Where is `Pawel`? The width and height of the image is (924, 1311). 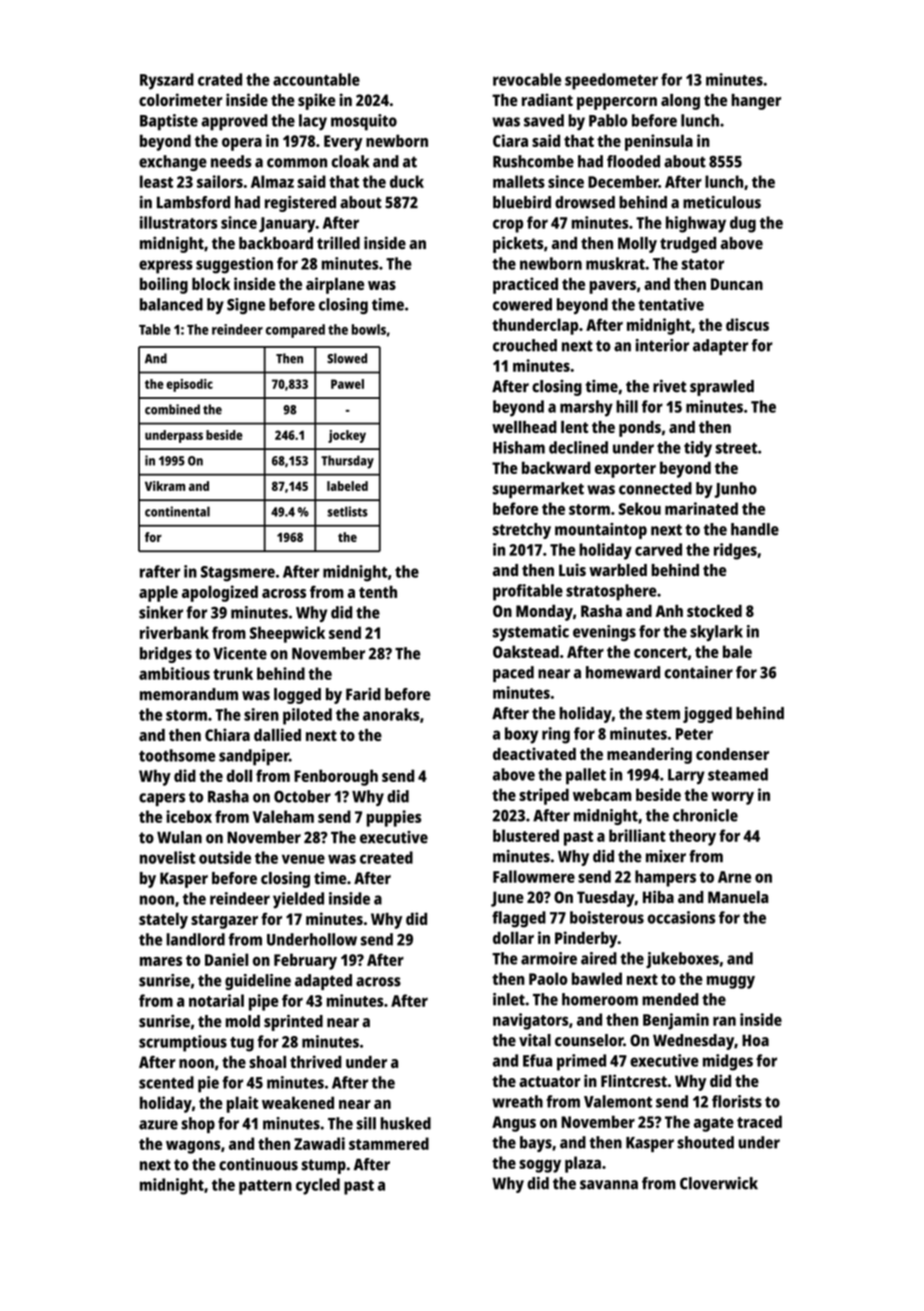 Pawel is located at coordinates (347, 384).
